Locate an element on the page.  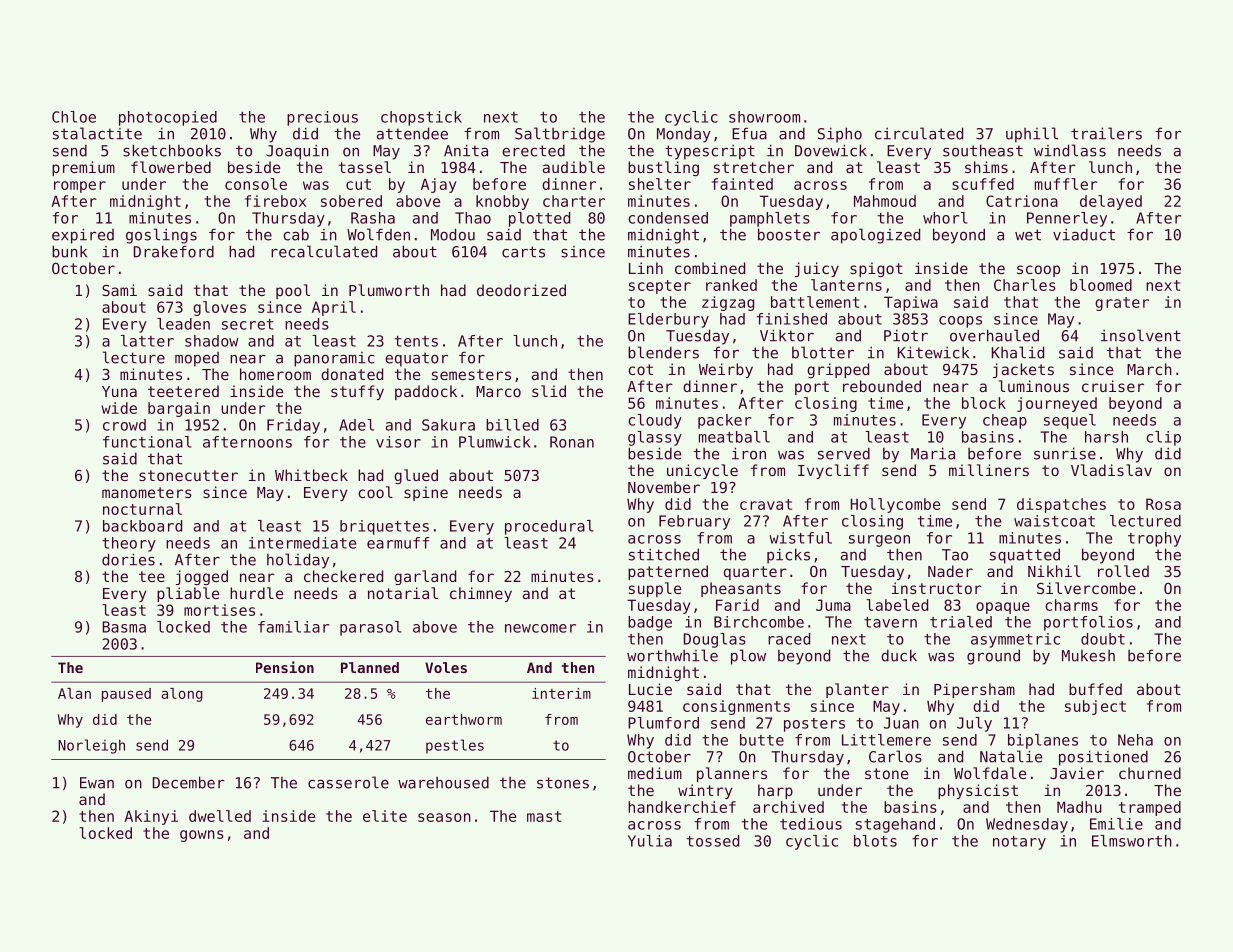
blots is located at coordinates (875, 841).
